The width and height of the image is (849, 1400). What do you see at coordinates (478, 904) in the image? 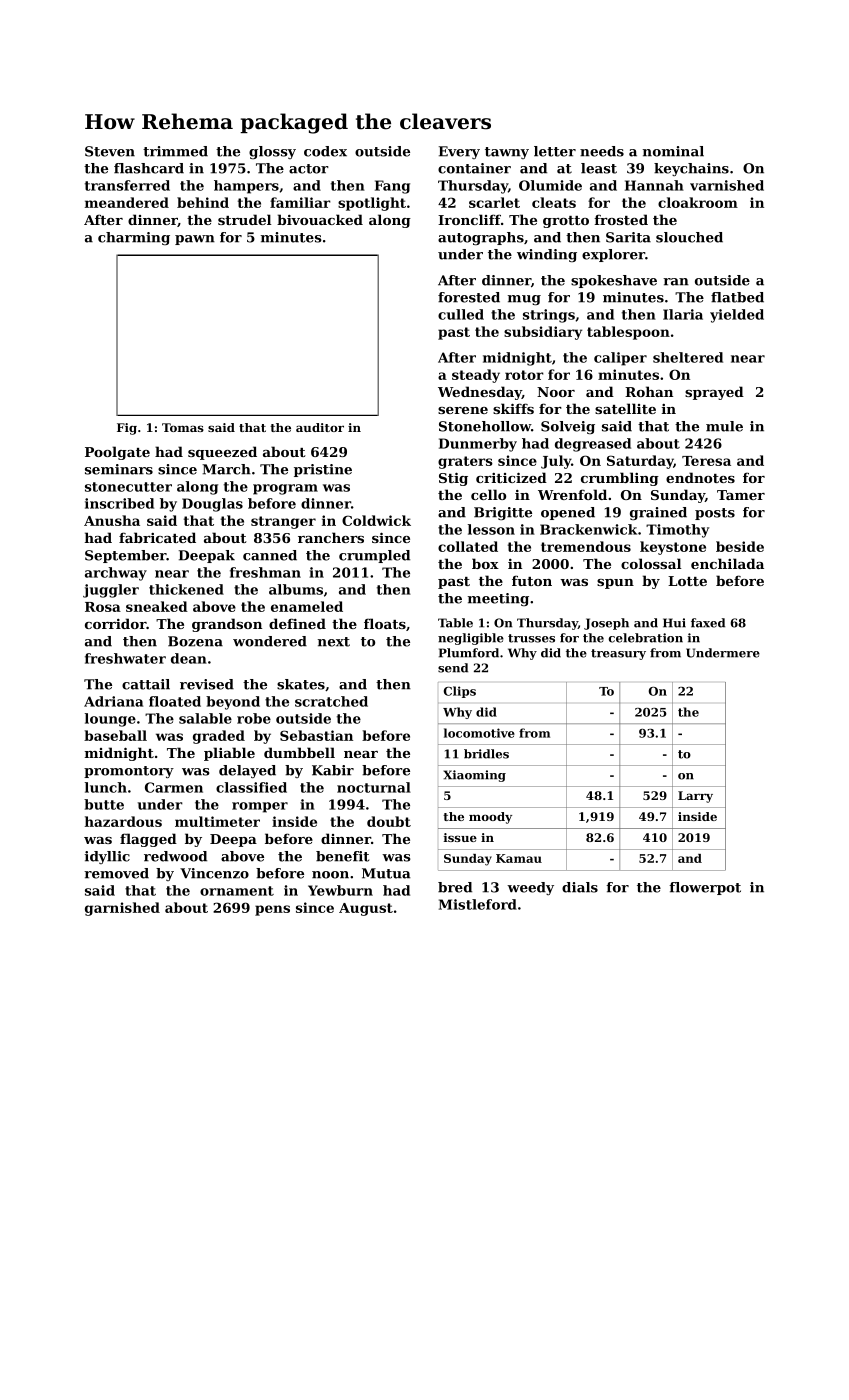
I see `Mistleford` at bounding box center [478, 904].
